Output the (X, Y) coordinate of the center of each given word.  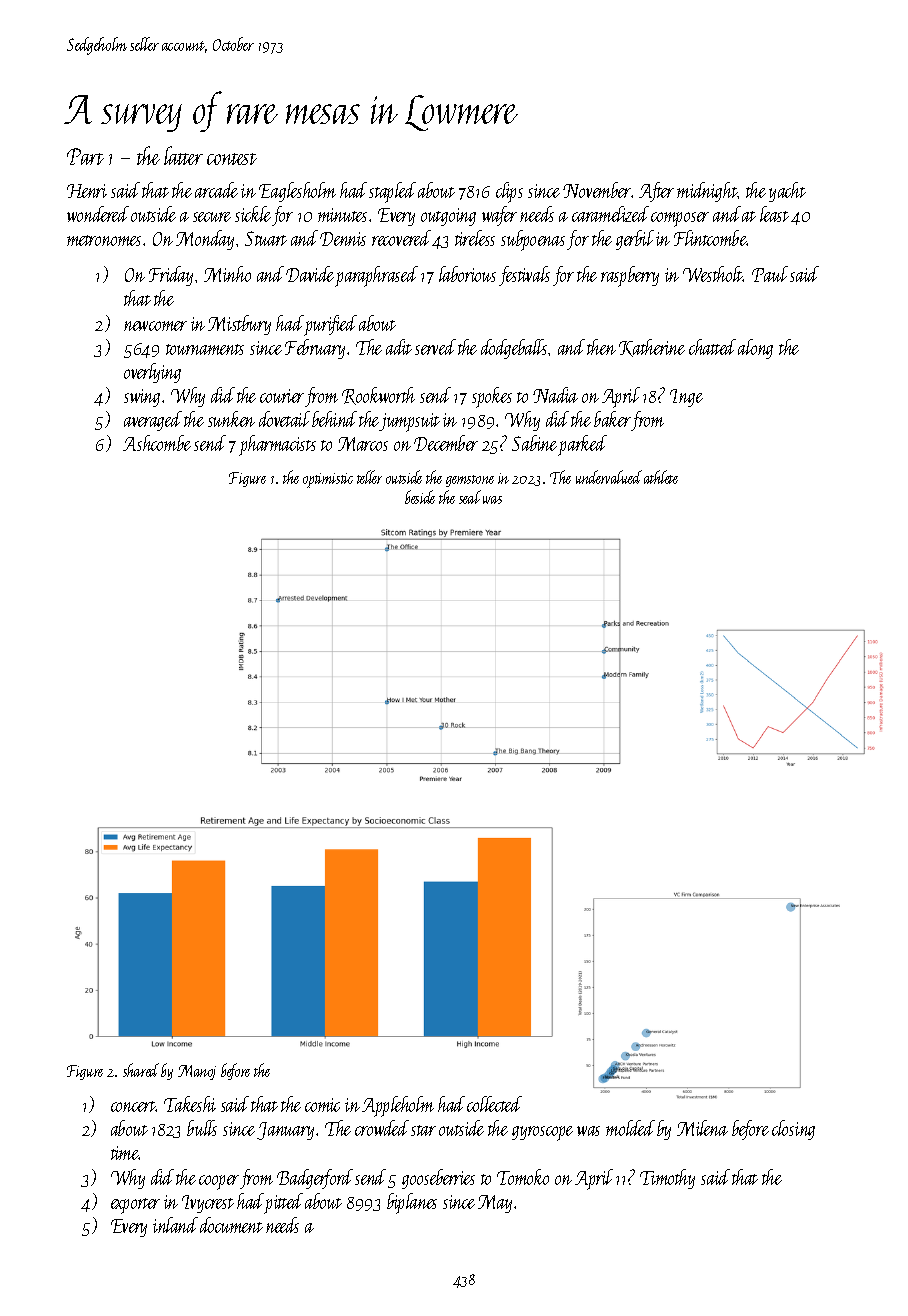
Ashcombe (157, 443)
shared (141, 1070)
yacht (787, 192)
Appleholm (398, 1106)
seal (470, 497)
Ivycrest (208, 1204)
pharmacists (277, 445)
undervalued (609, 477)
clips (509, 192)
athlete (661, 477)
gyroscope (542, 1133)
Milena (702, 1128)
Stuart (266, 238)
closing (793, 1130)
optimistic (328, 480)
